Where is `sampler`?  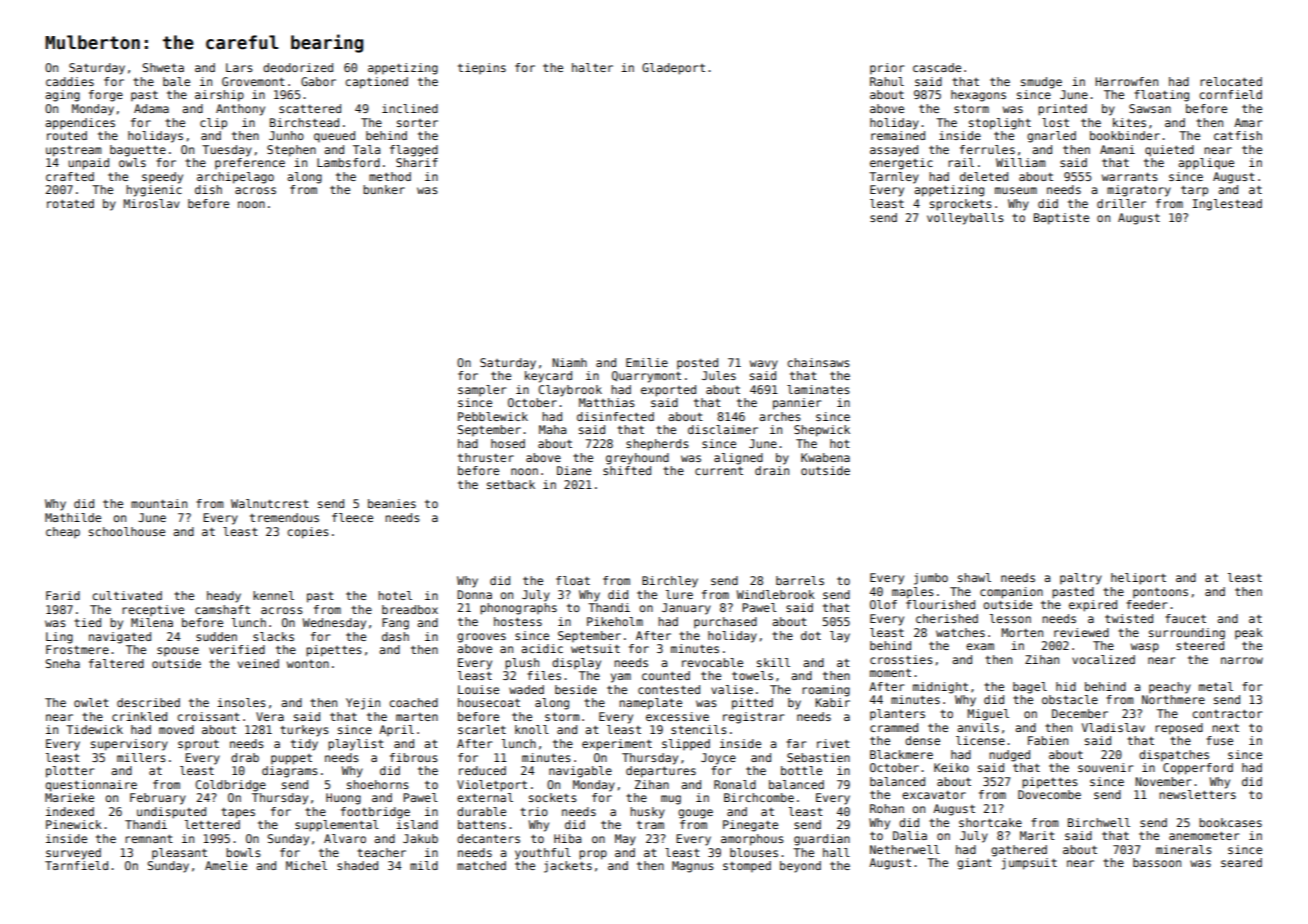
sampler is located at coordinates (482, 390).
